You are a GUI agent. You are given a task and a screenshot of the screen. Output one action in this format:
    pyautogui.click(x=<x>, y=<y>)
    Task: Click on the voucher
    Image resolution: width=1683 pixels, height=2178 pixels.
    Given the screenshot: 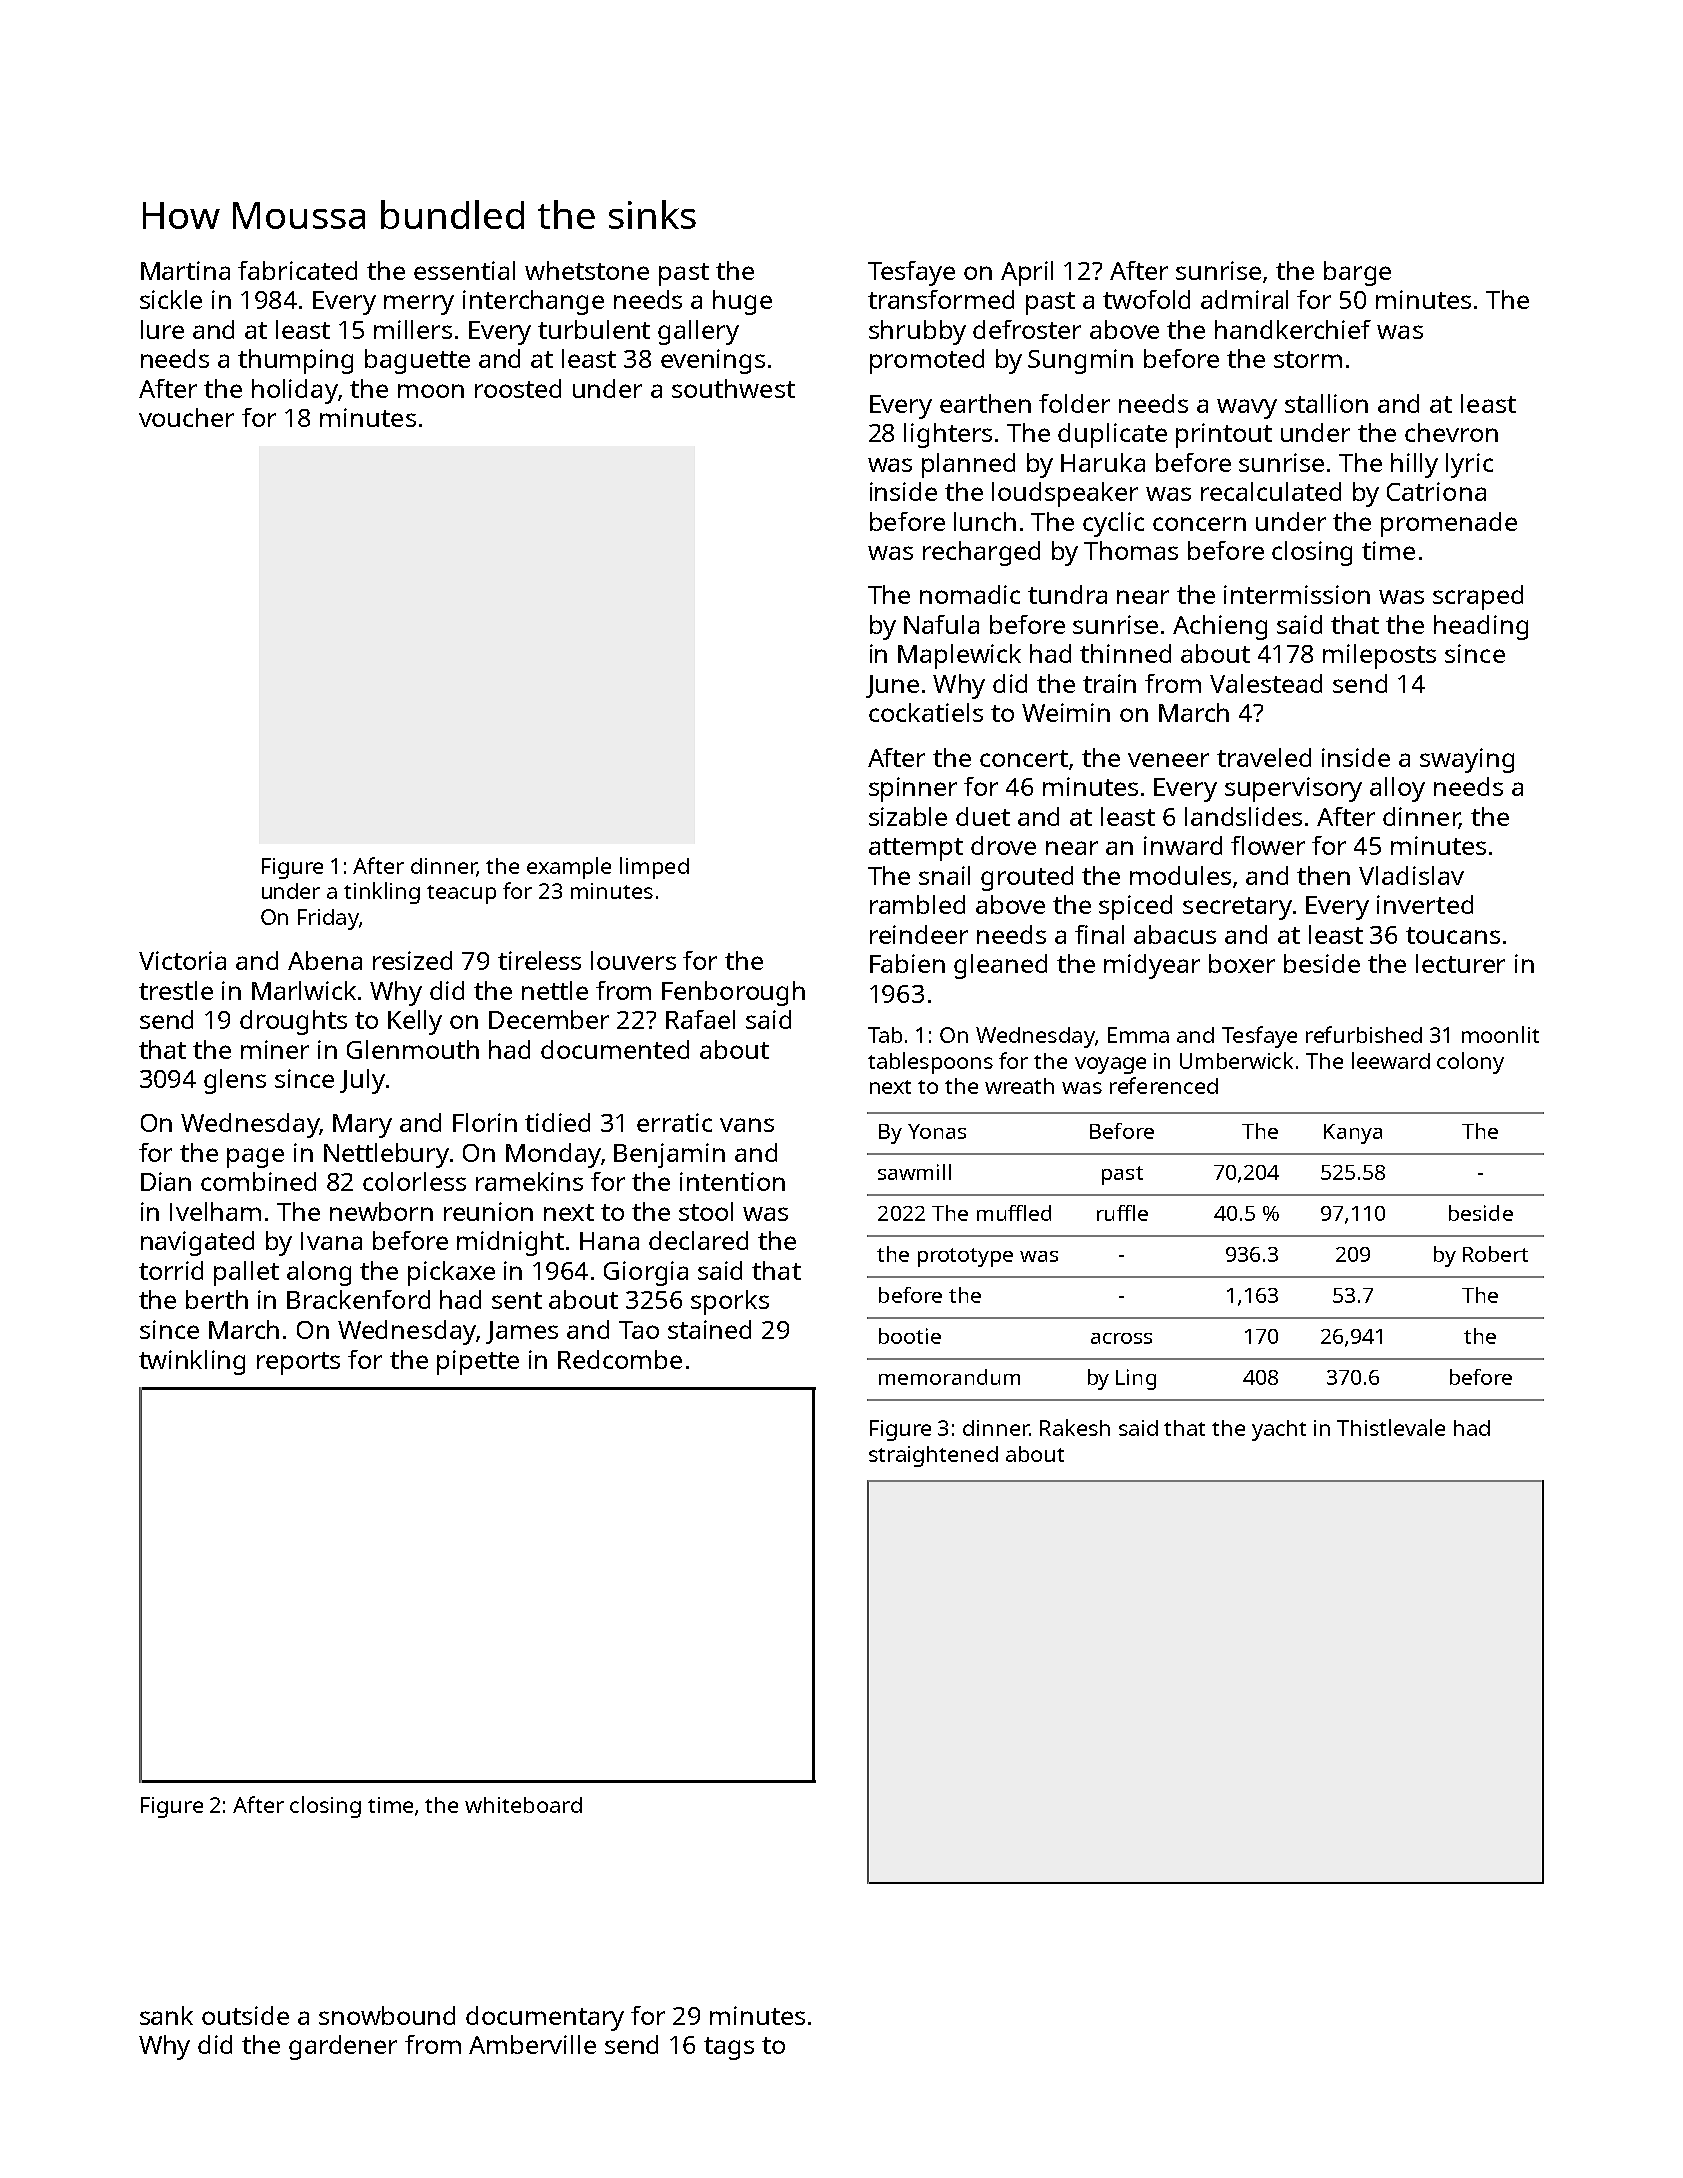 What is the action you would take?
    pyautogui.click(x=186, y=417)
